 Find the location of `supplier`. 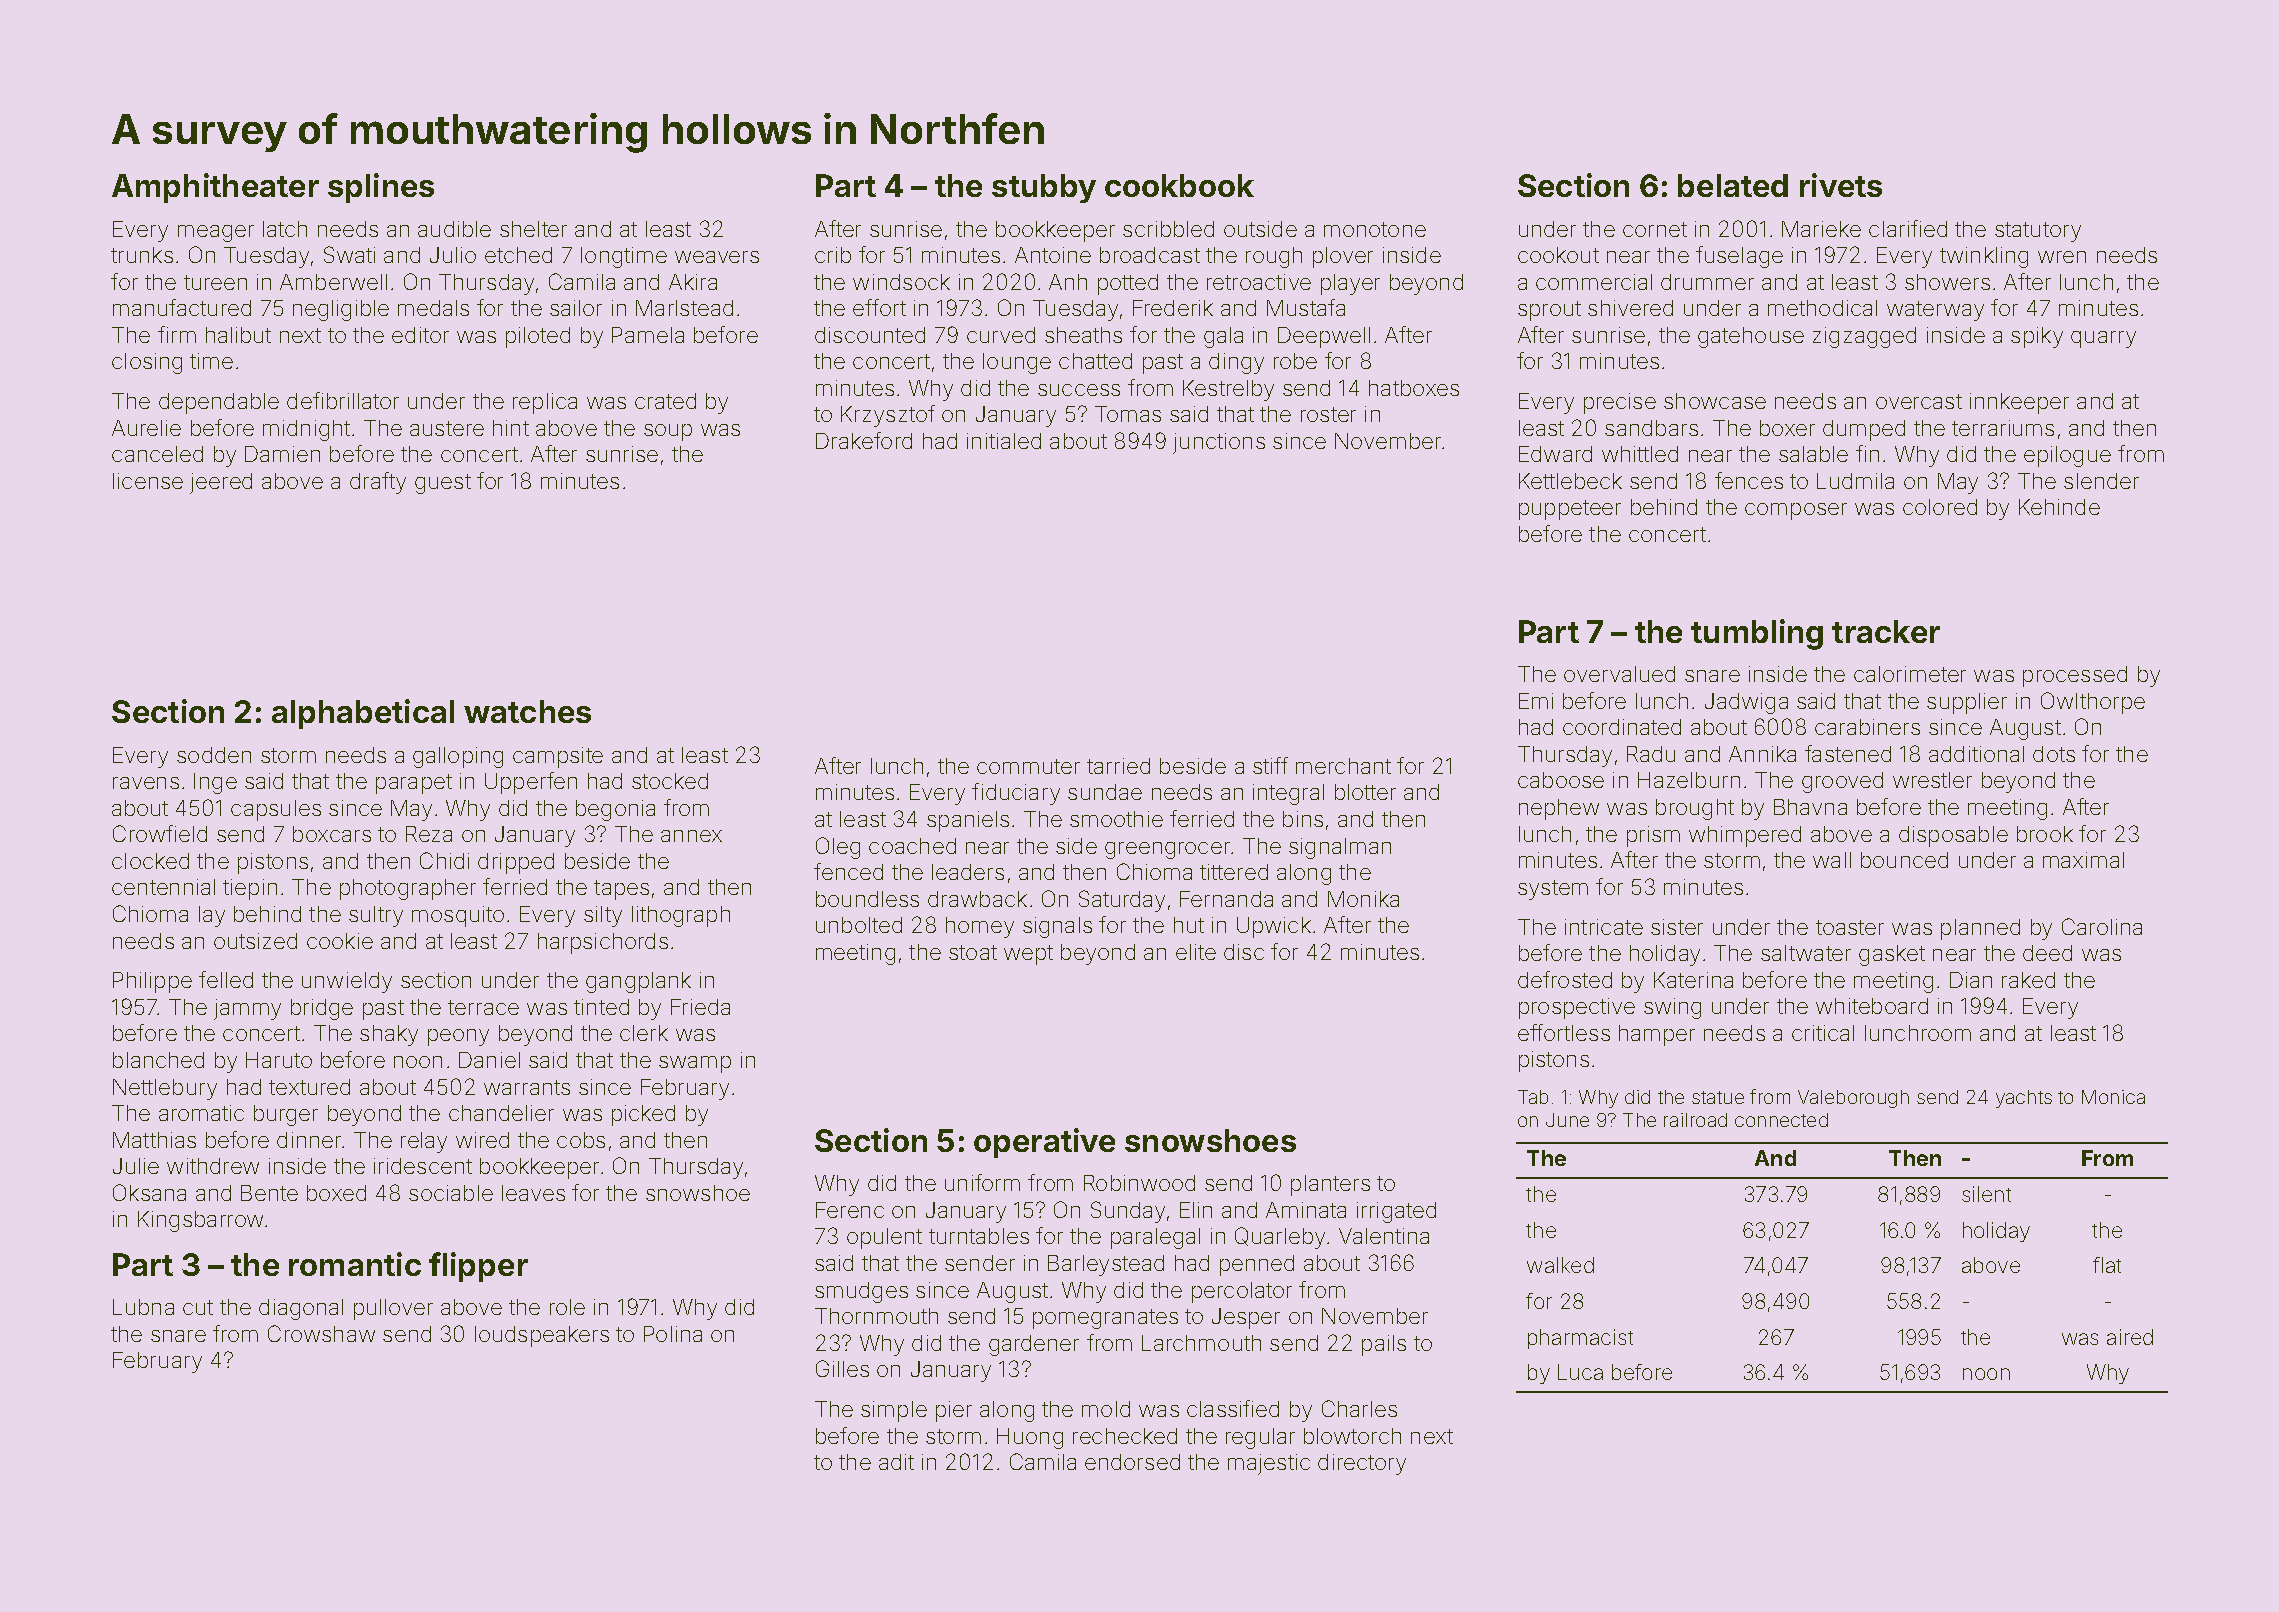

supplier is located at coordinates (1967, 703).
